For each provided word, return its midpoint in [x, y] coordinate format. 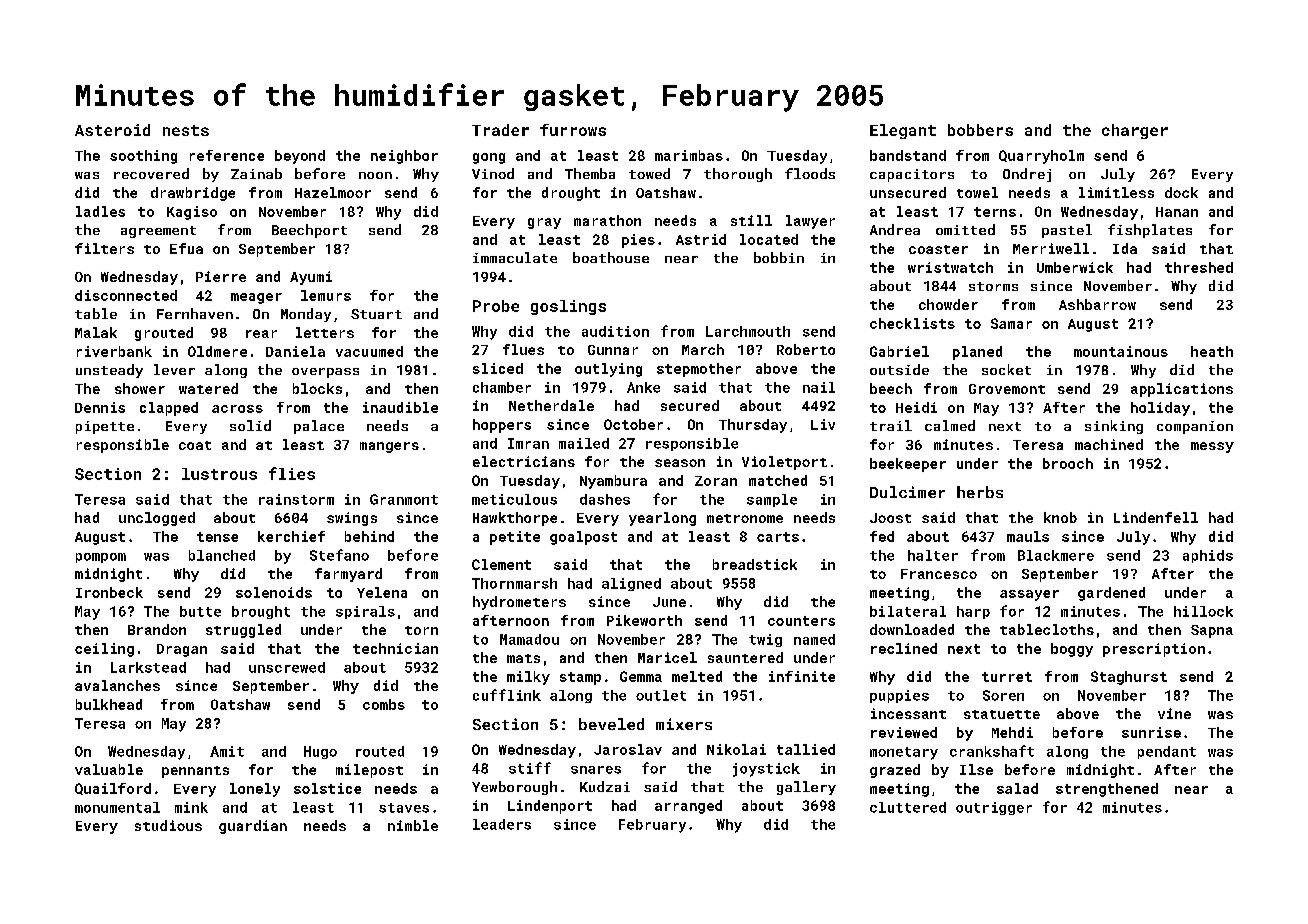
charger [1135, 131]
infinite [802, 676]
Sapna [1212, 631]
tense [217, 537]
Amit [227, 751]
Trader [500, 130]
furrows [573, 130]
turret [1007, 677]
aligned [631, 584]
